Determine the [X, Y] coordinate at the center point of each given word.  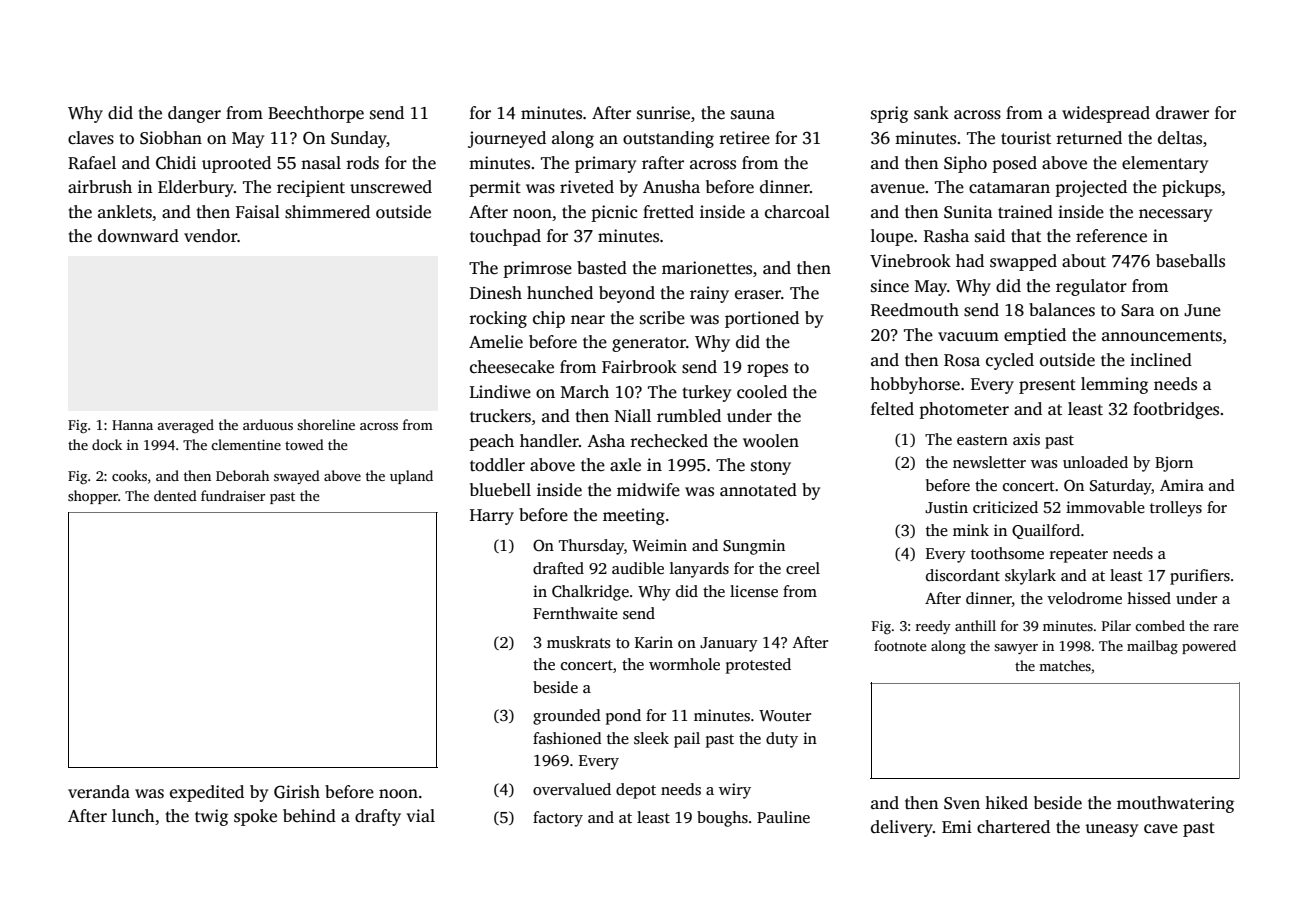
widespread [1106, 114]
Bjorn [1174, 464]
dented [175, 495]
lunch [133, 816]
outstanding [668, 139]
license [754, 591]
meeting [634, 516]
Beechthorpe [316, 114]
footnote [900, 645]
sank [931, 113]
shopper [93, 497]
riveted [587, 187]
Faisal [258, 212]
